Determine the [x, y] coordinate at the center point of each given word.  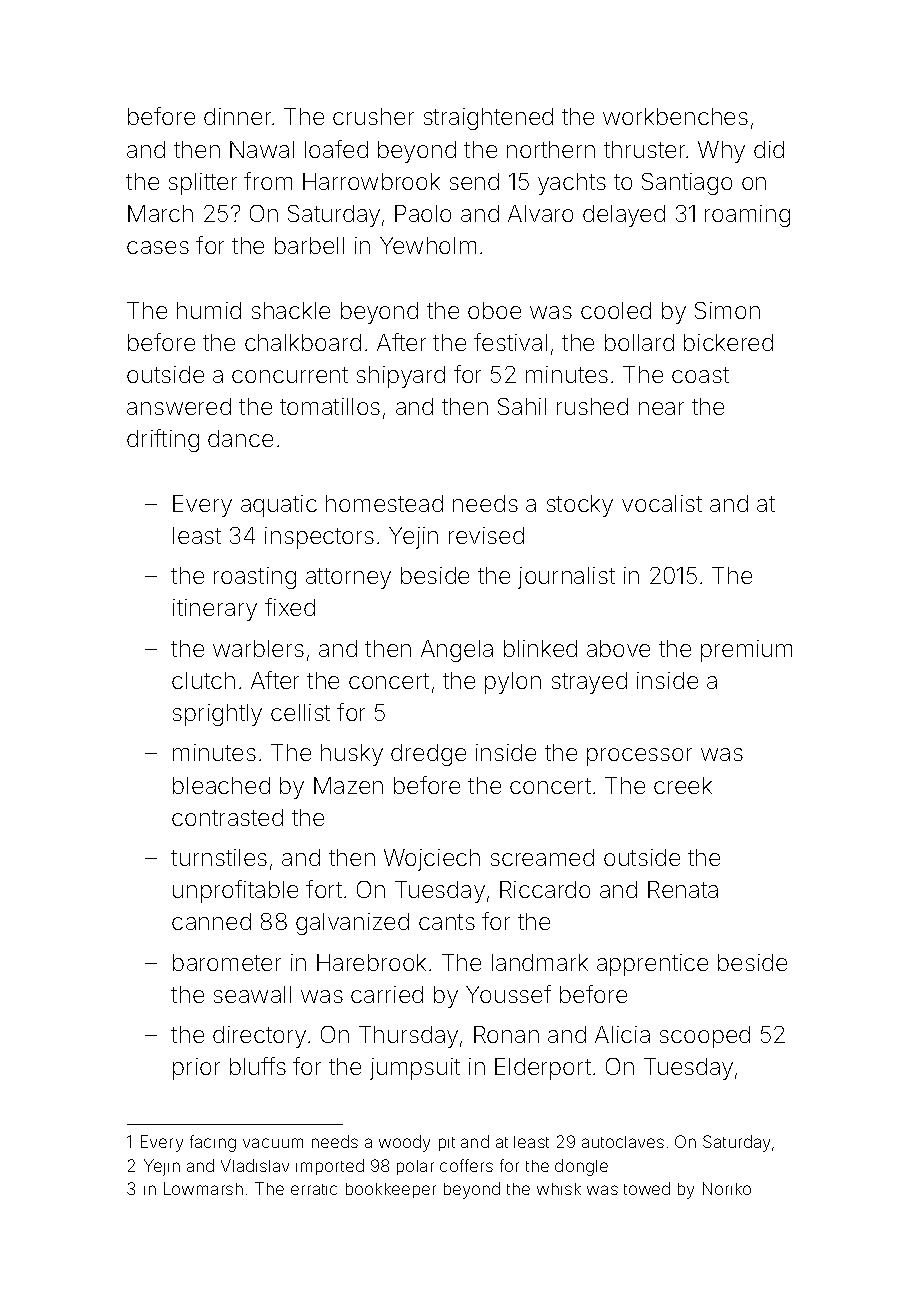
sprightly [217, 715]
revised [486, 535]
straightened [488, 119]
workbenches [675, 116]
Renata [683, 889]
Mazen [348, 785]
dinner [237, 116]
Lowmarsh [203, 1188]
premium [746, 651]
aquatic [279, 506]
